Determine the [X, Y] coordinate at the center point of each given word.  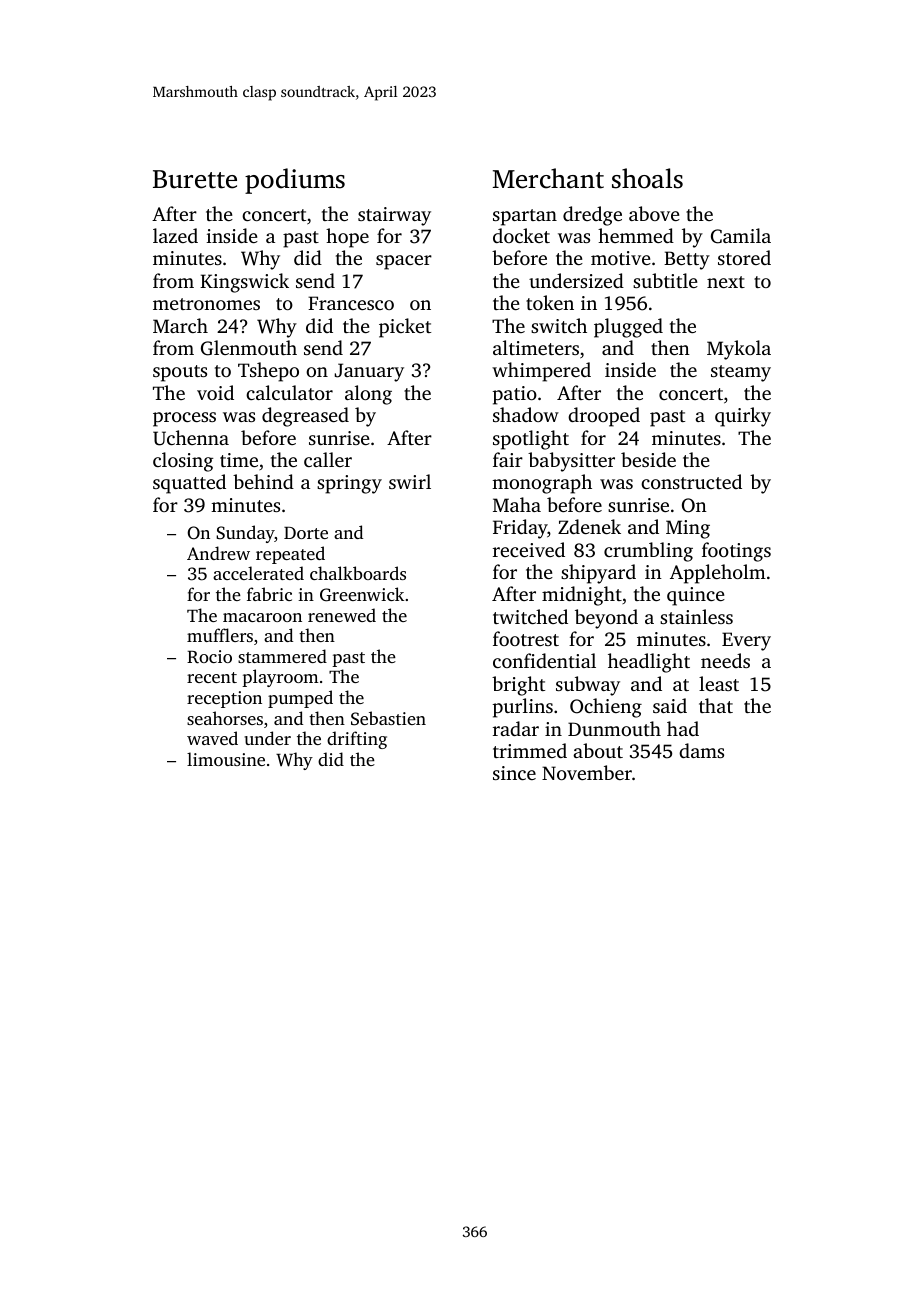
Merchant [548, 178]
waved [212, 738]
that [716, 705]
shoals [647, 178]
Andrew [218, 553]
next [726, 282]
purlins [523, 708]
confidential [544, 660]
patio [515, 395]
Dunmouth [614, 728]
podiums [295, 181]
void [215, 392]
